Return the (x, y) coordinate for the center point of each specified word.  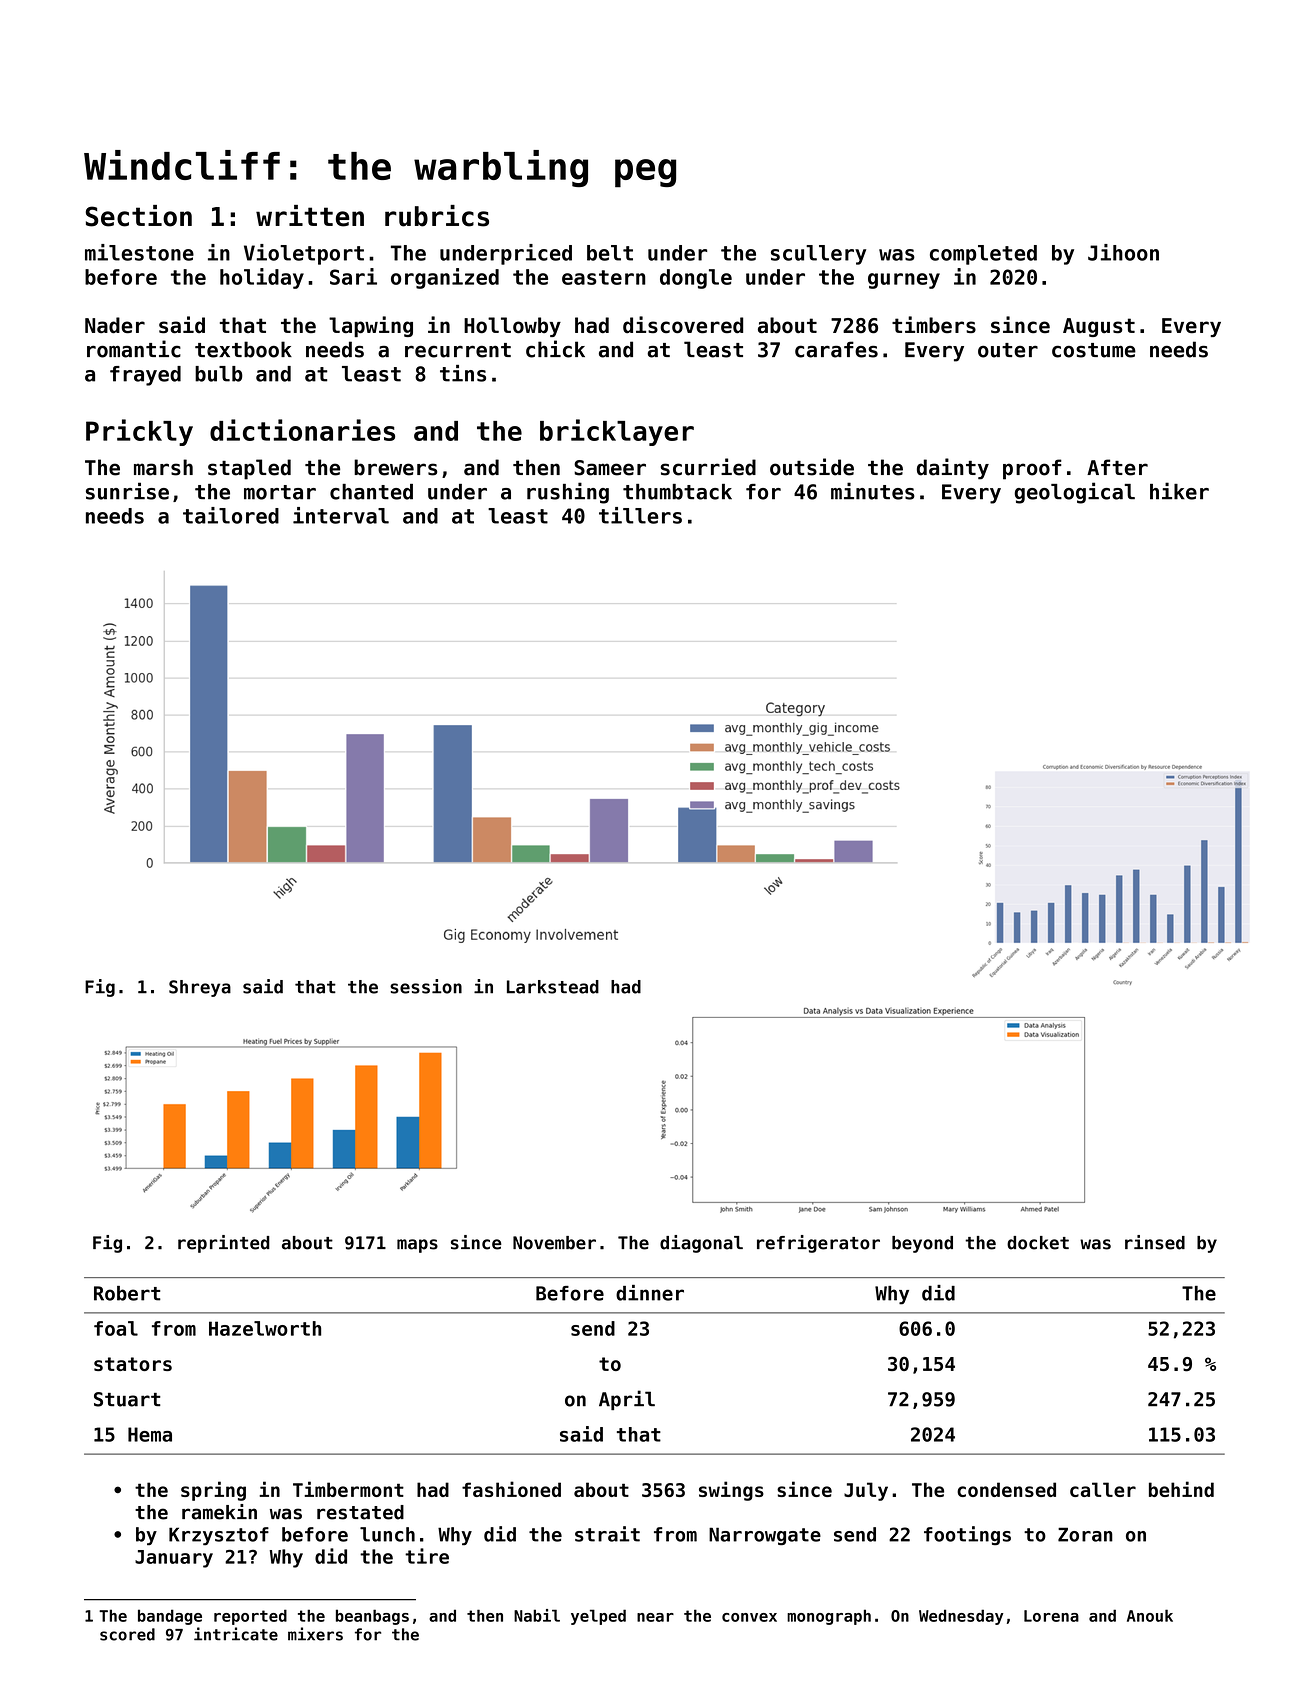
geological (1075, 493)
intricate (236, 1634)
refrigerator (818, 1244)
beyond (922, 1244)
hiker (1179, 491)
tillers (640, 515)
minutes (873, 491)
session (426, 986)
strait (607, 1534)
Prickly (139, 432)
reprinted (224, 1244)
